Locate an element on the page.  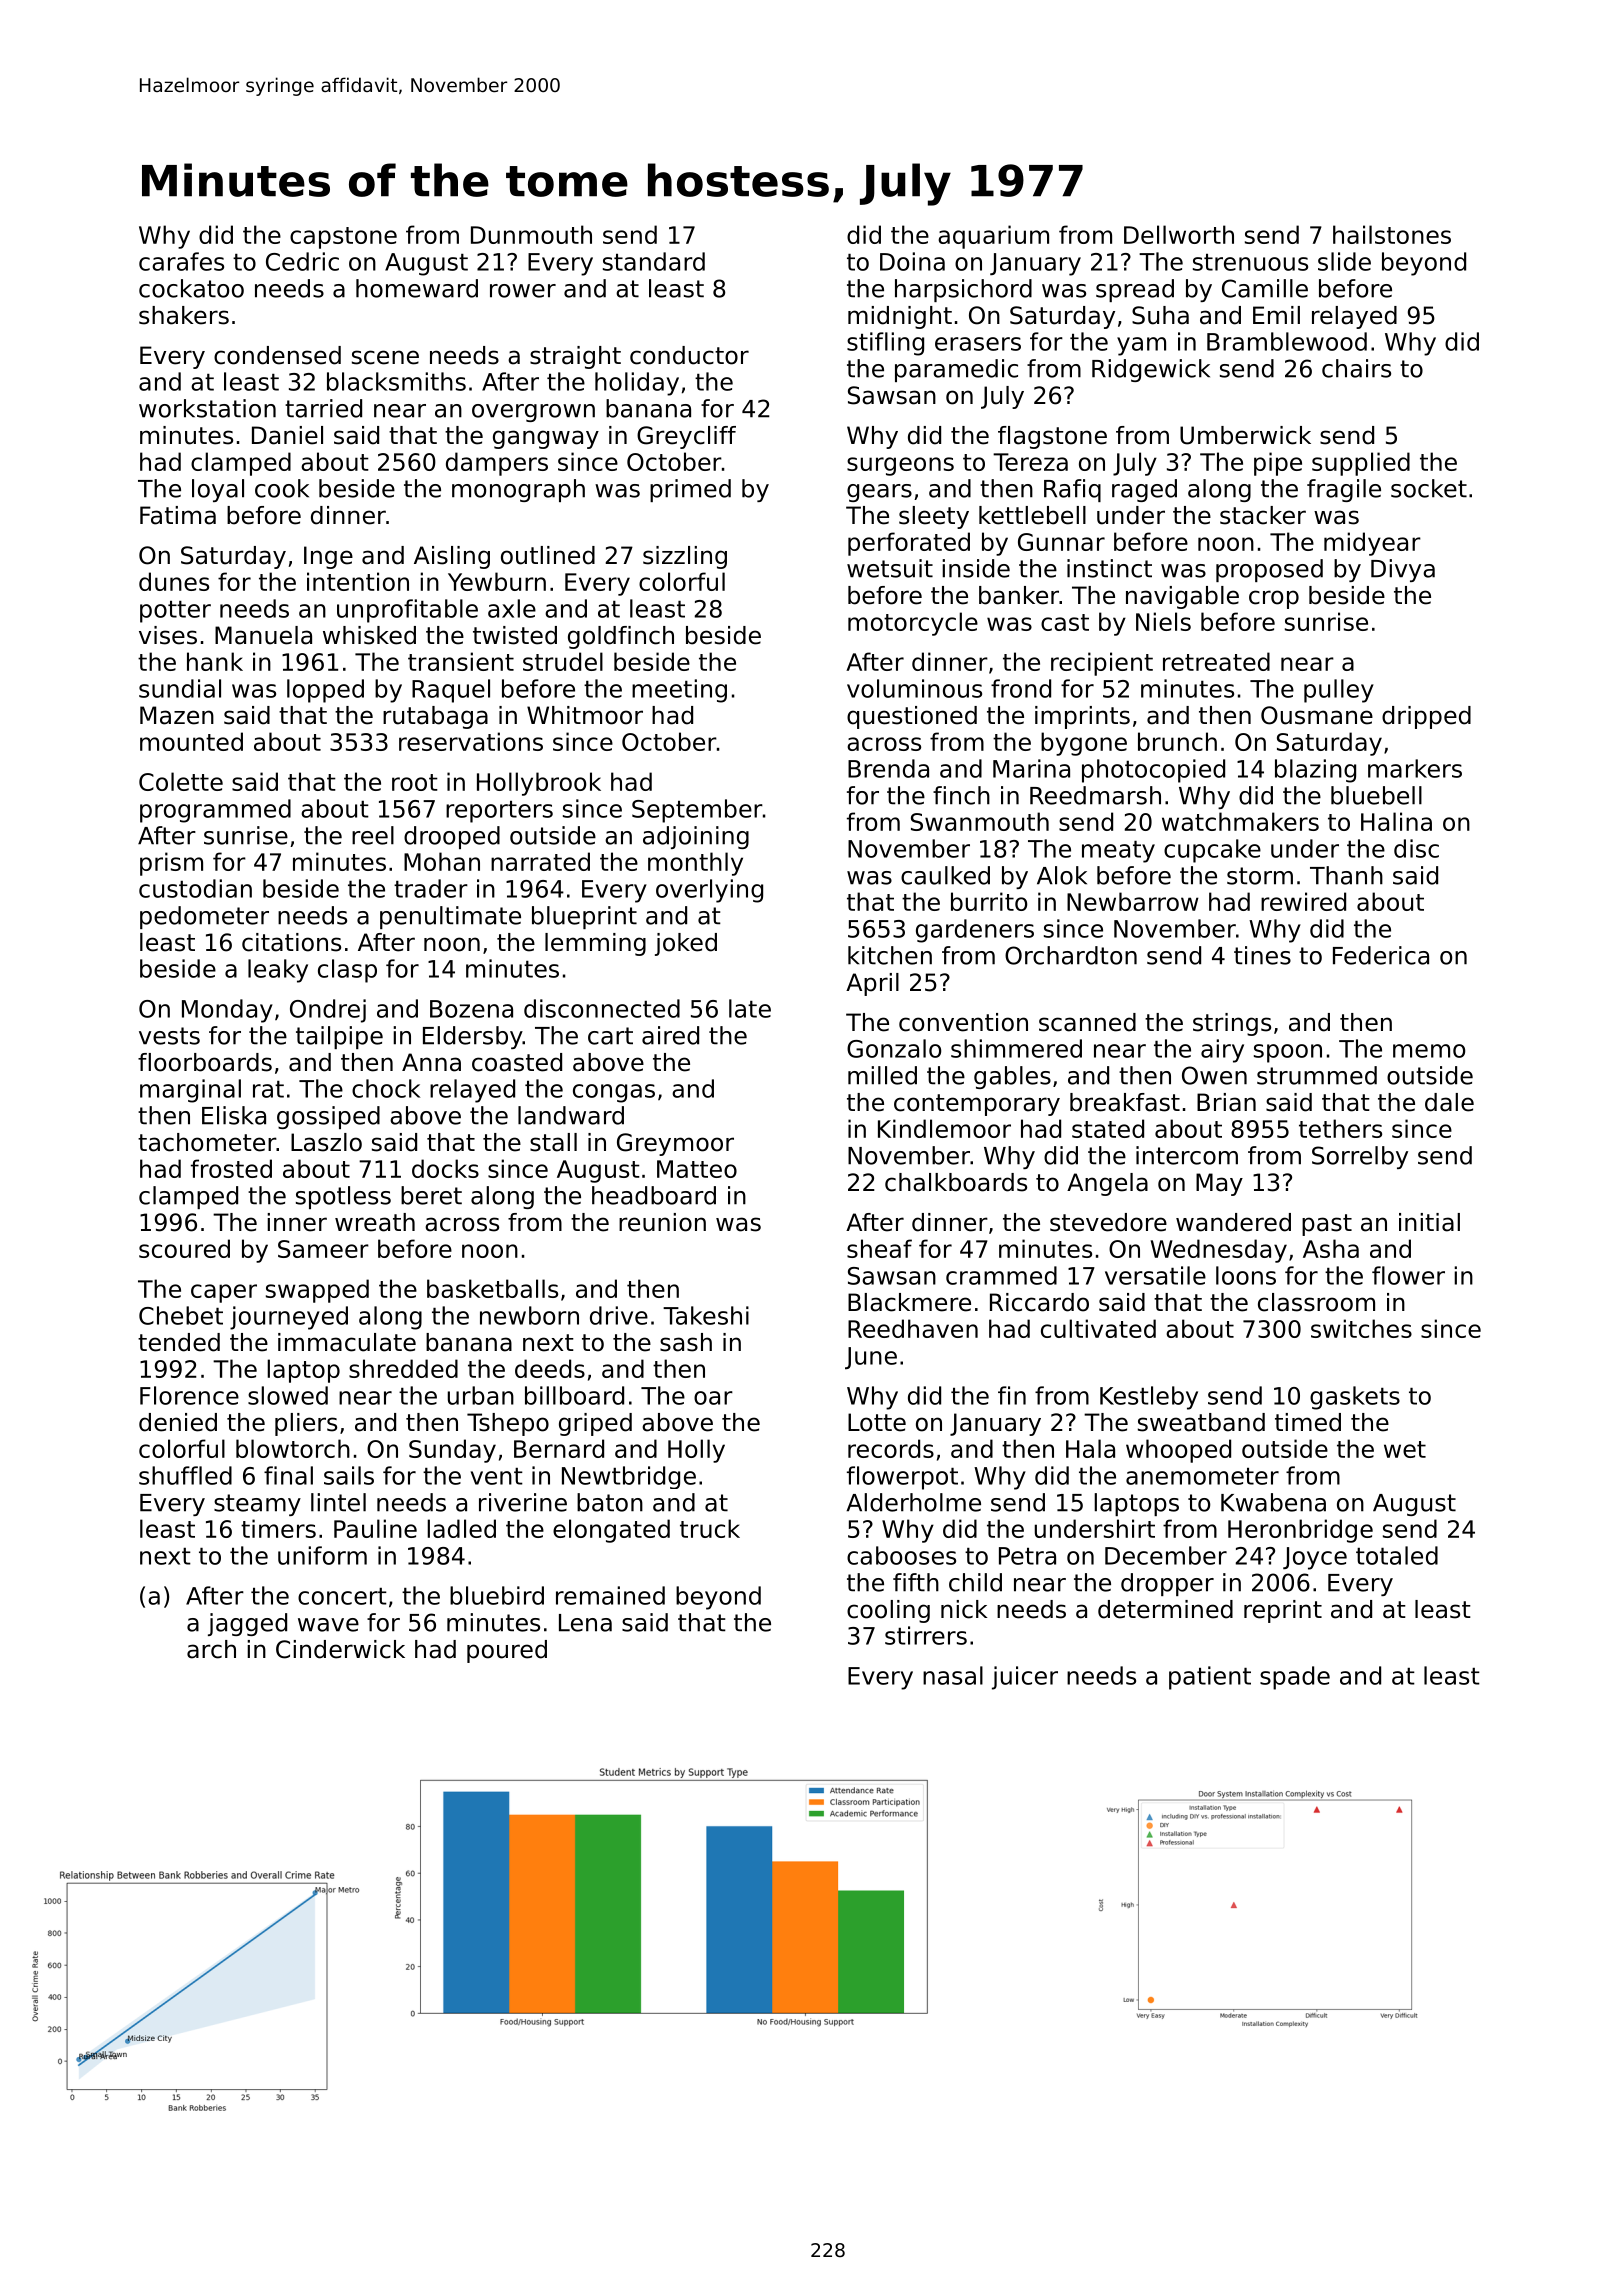
uniform is located at coordinates (322, 1555).
